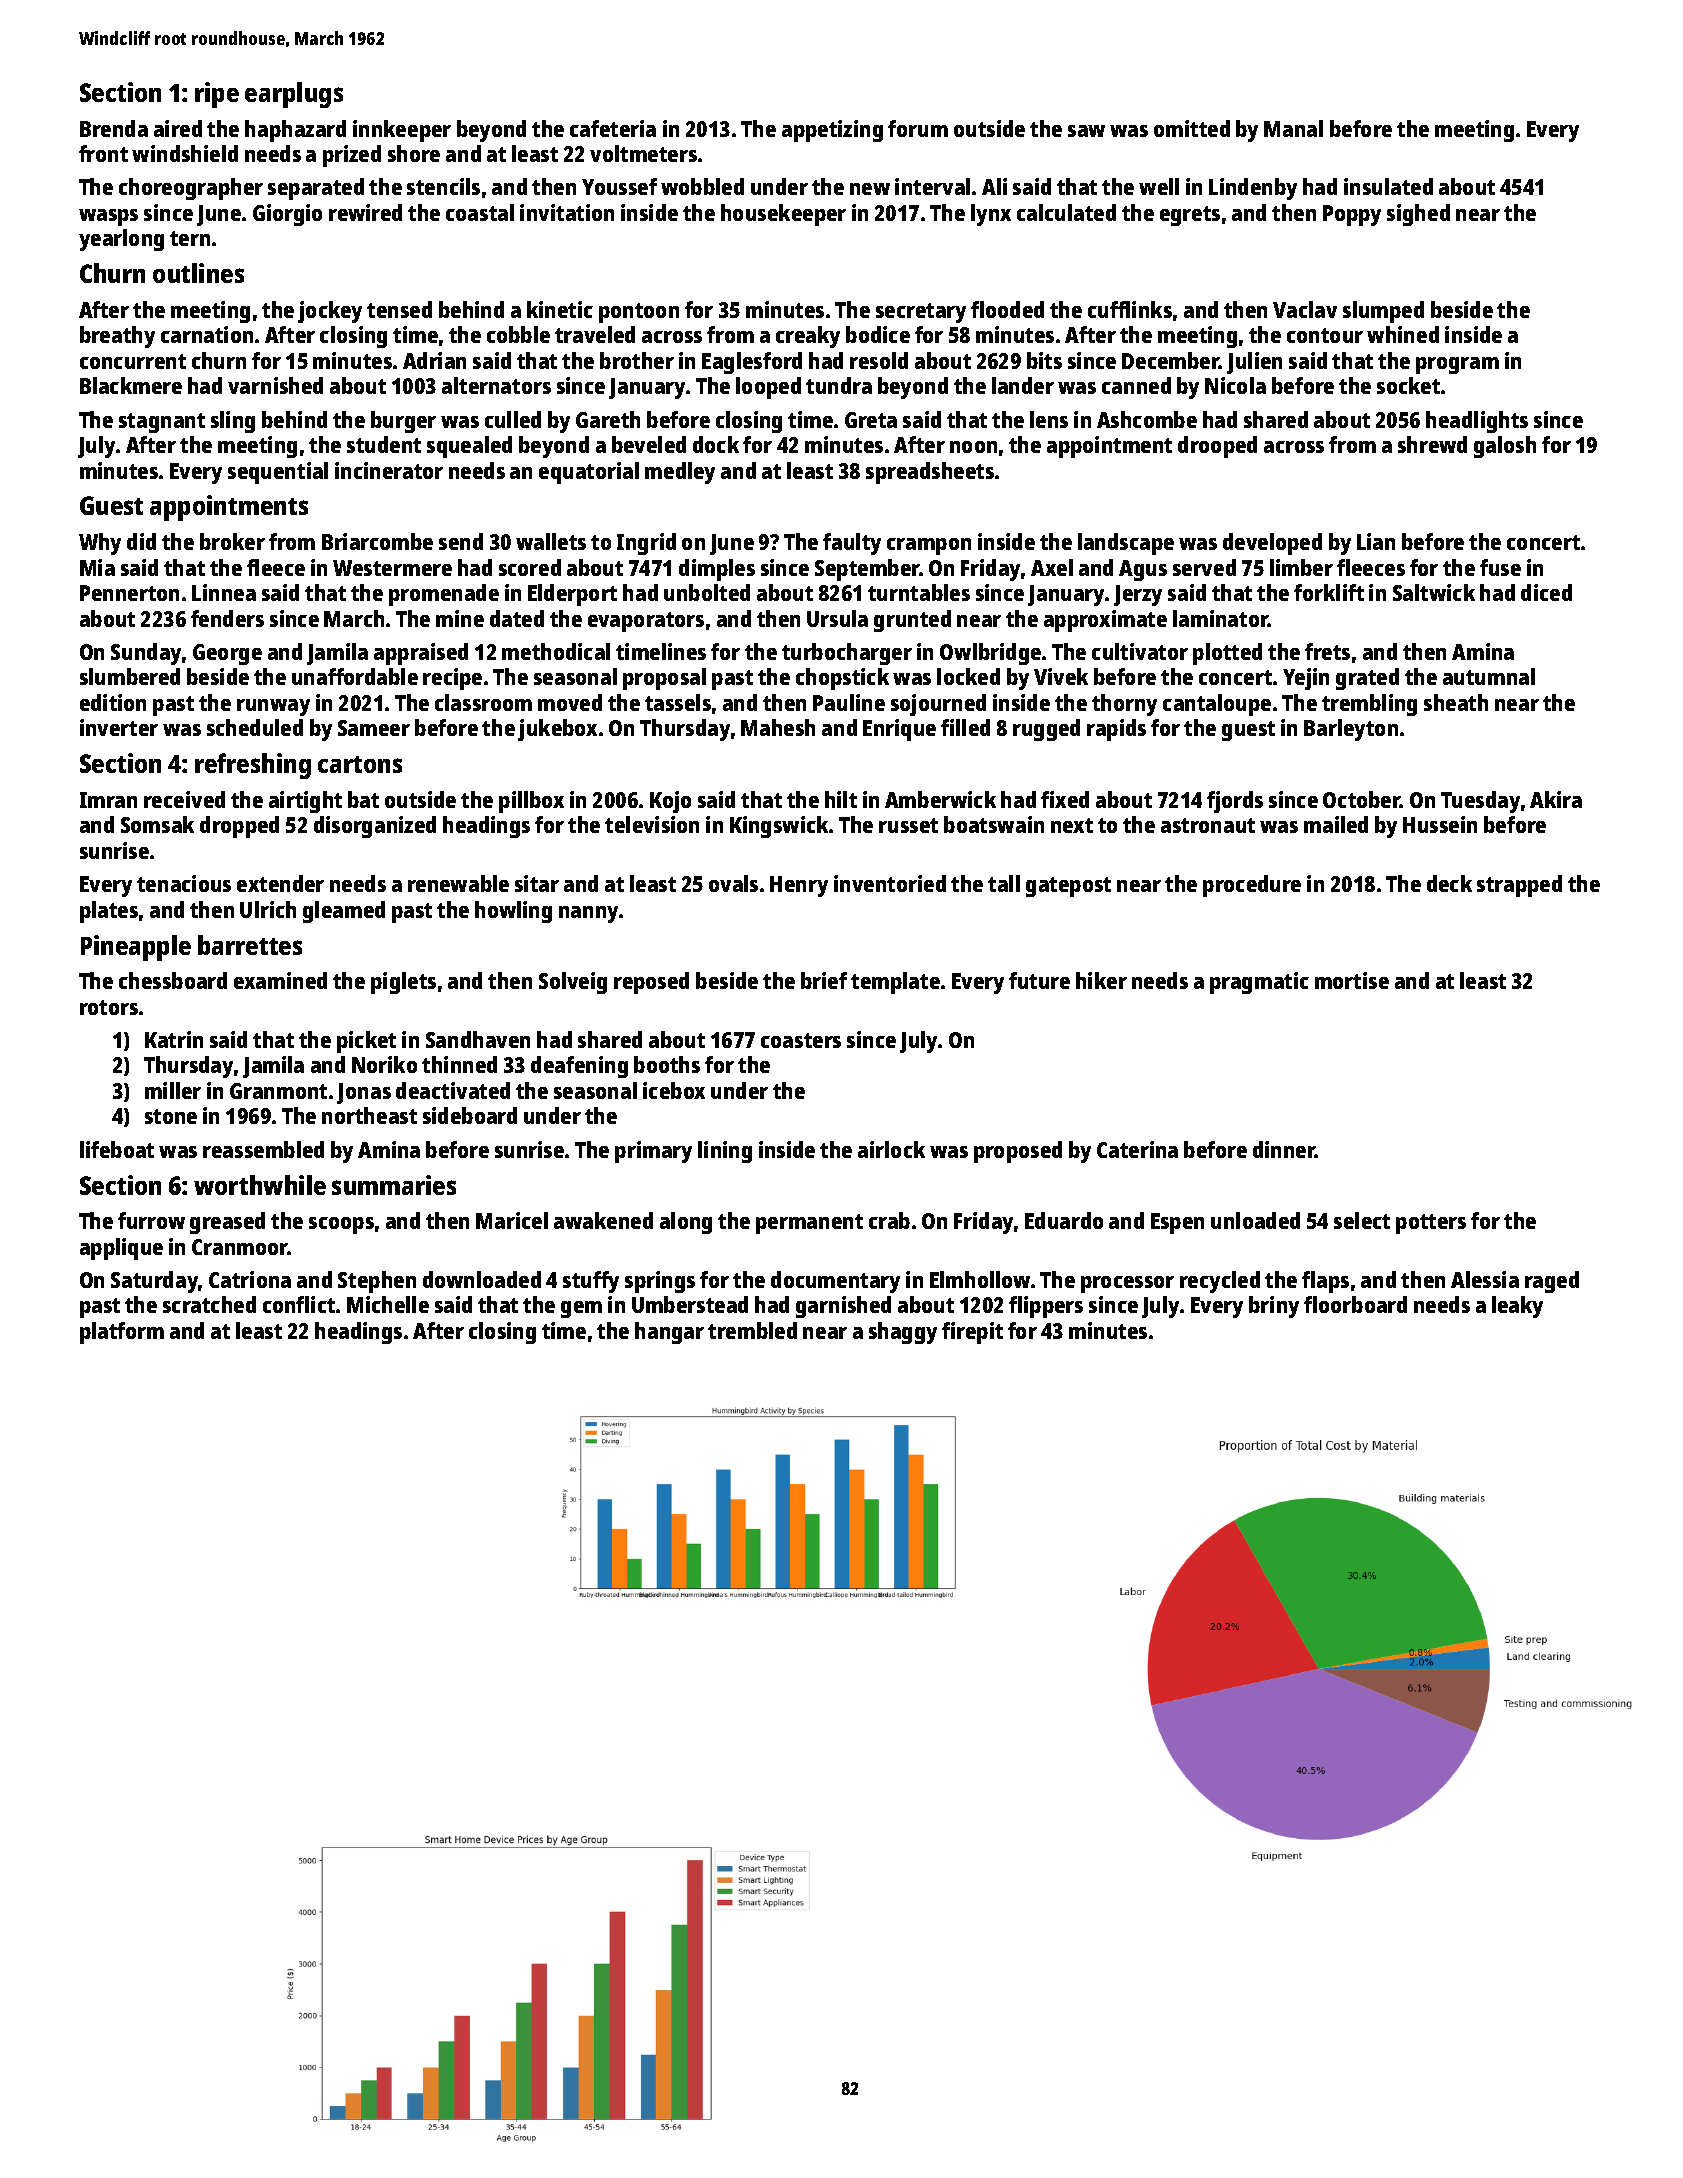 The height and width of the page is (2178, 1683). What do you see at coordinates (991, 215) in the page?
I see `lynx` at bounding box center [991, 215].
